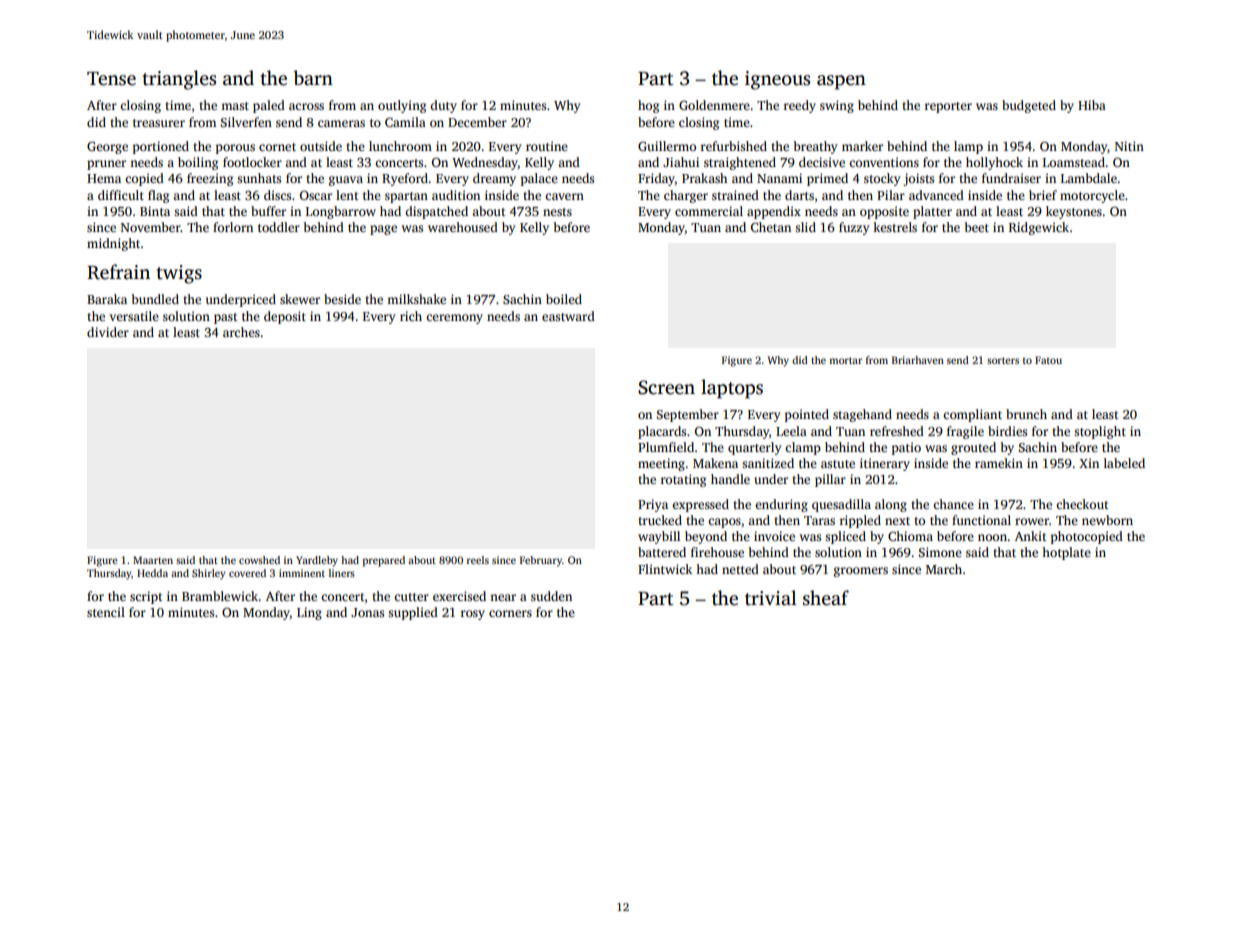 The width and height of the image is (1233, 952). Describe the element at coordinates (241, 332) in the image. I see `arches` at that location.
